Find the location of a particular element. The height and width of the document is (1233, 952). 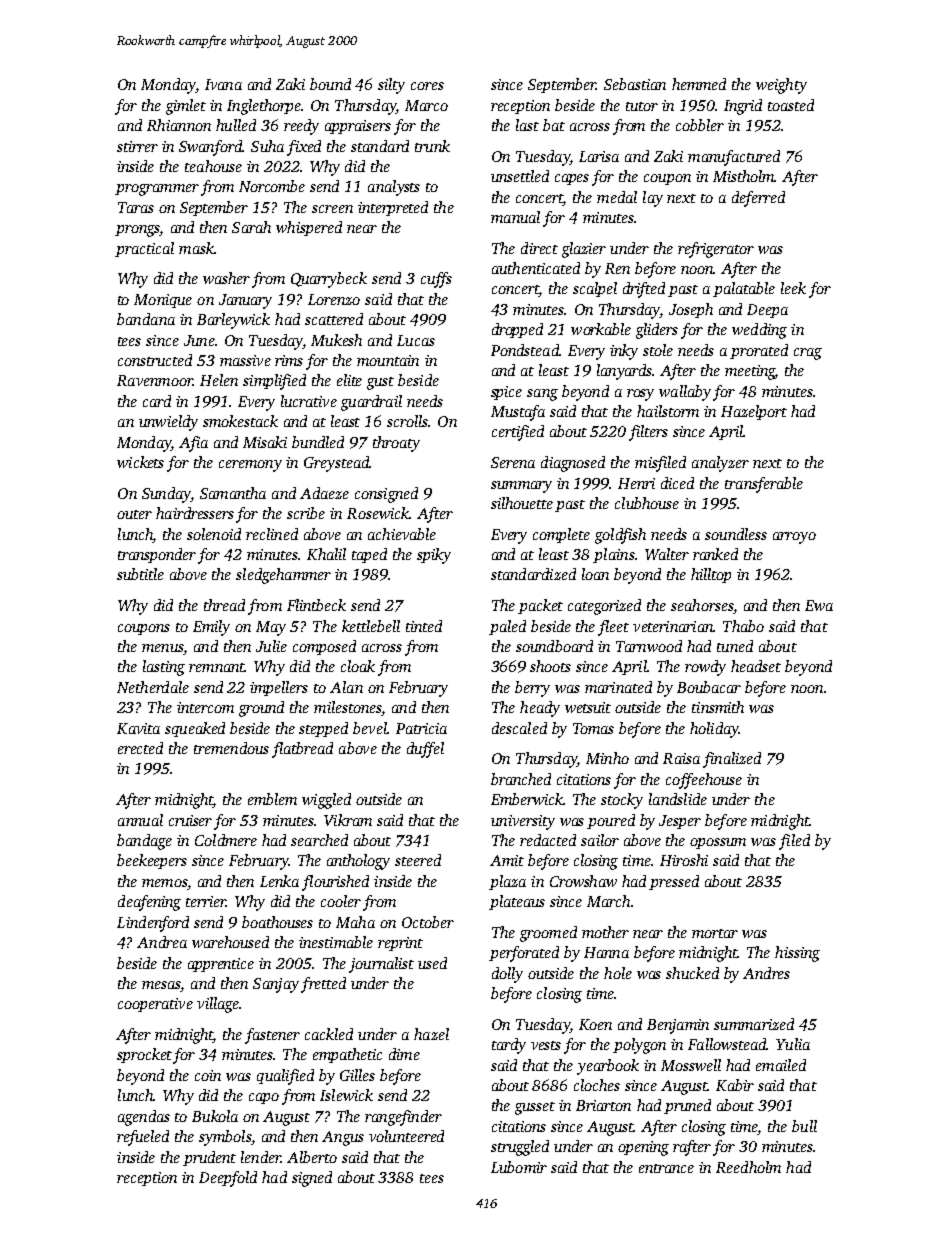

diagnosed is located at coordinates (573, 464).
